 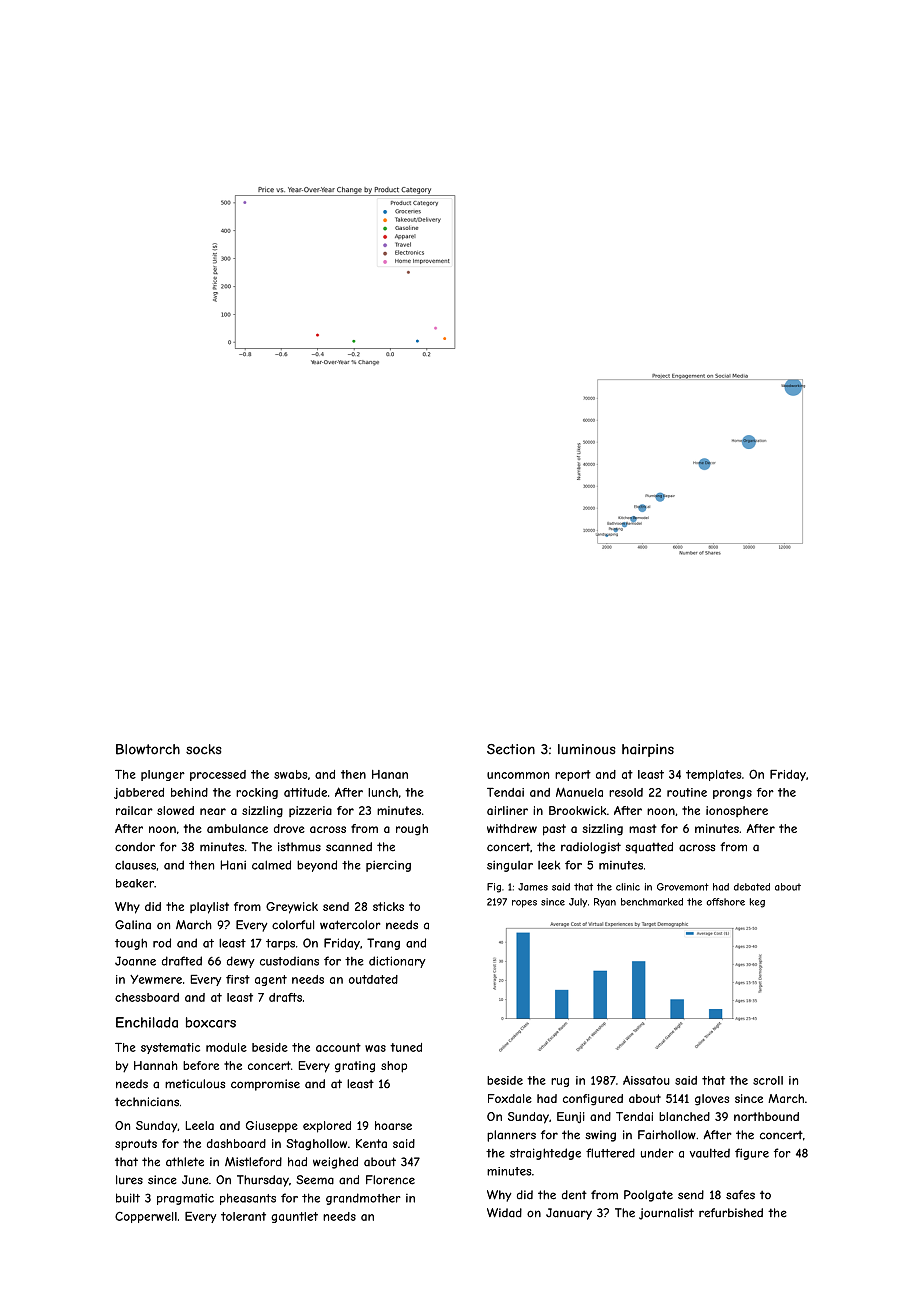 I want to click on processed, so click(x=218, y=775).
